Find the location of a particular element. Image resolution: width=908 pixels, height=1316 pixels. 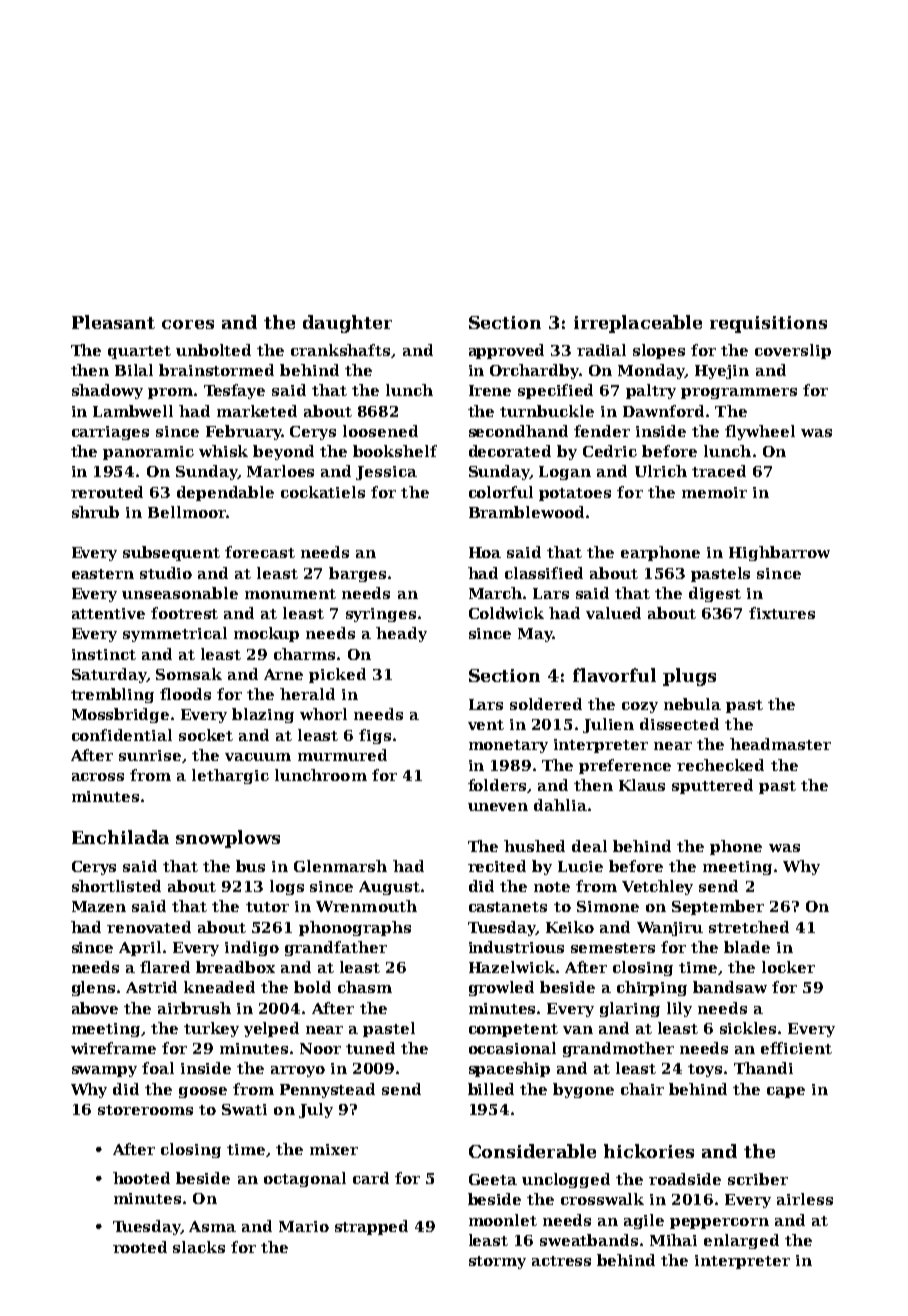

flavorful is located at coordinates (614, 675).
